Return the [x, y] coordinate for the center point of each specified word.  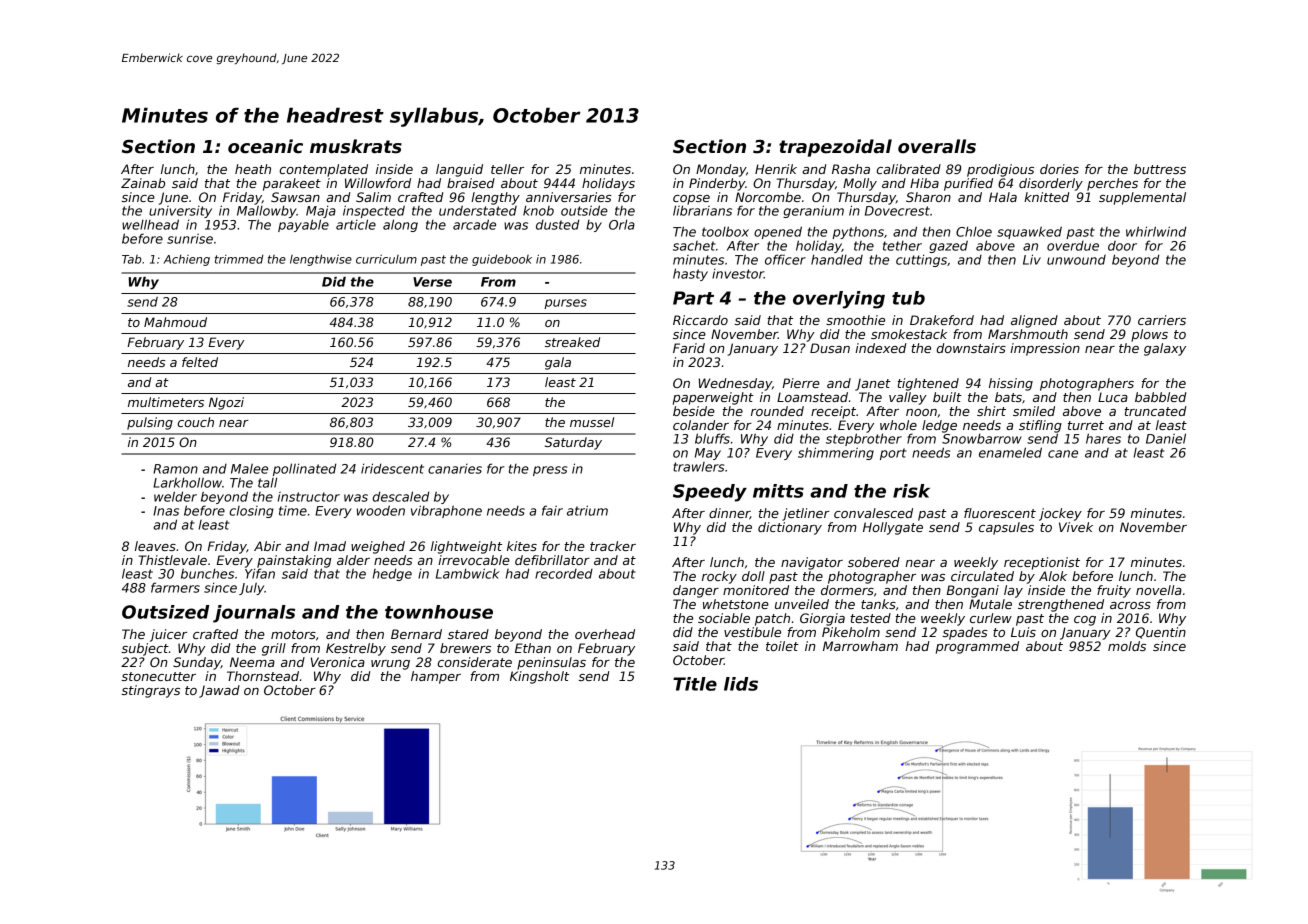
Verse [432, 282]
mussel [592, 422]
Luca [1113, 397]
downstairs [971, 348]
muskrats [356, 146]
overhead [605, 634]
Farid [689, 348]
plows [1149, 335]
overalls [937, 146]
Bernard [416, 634]
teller [507, 169]
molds [1127, 646]
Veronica [338, 662]
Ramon [175, 469]
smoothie [855, 320]
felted [200, 362]
